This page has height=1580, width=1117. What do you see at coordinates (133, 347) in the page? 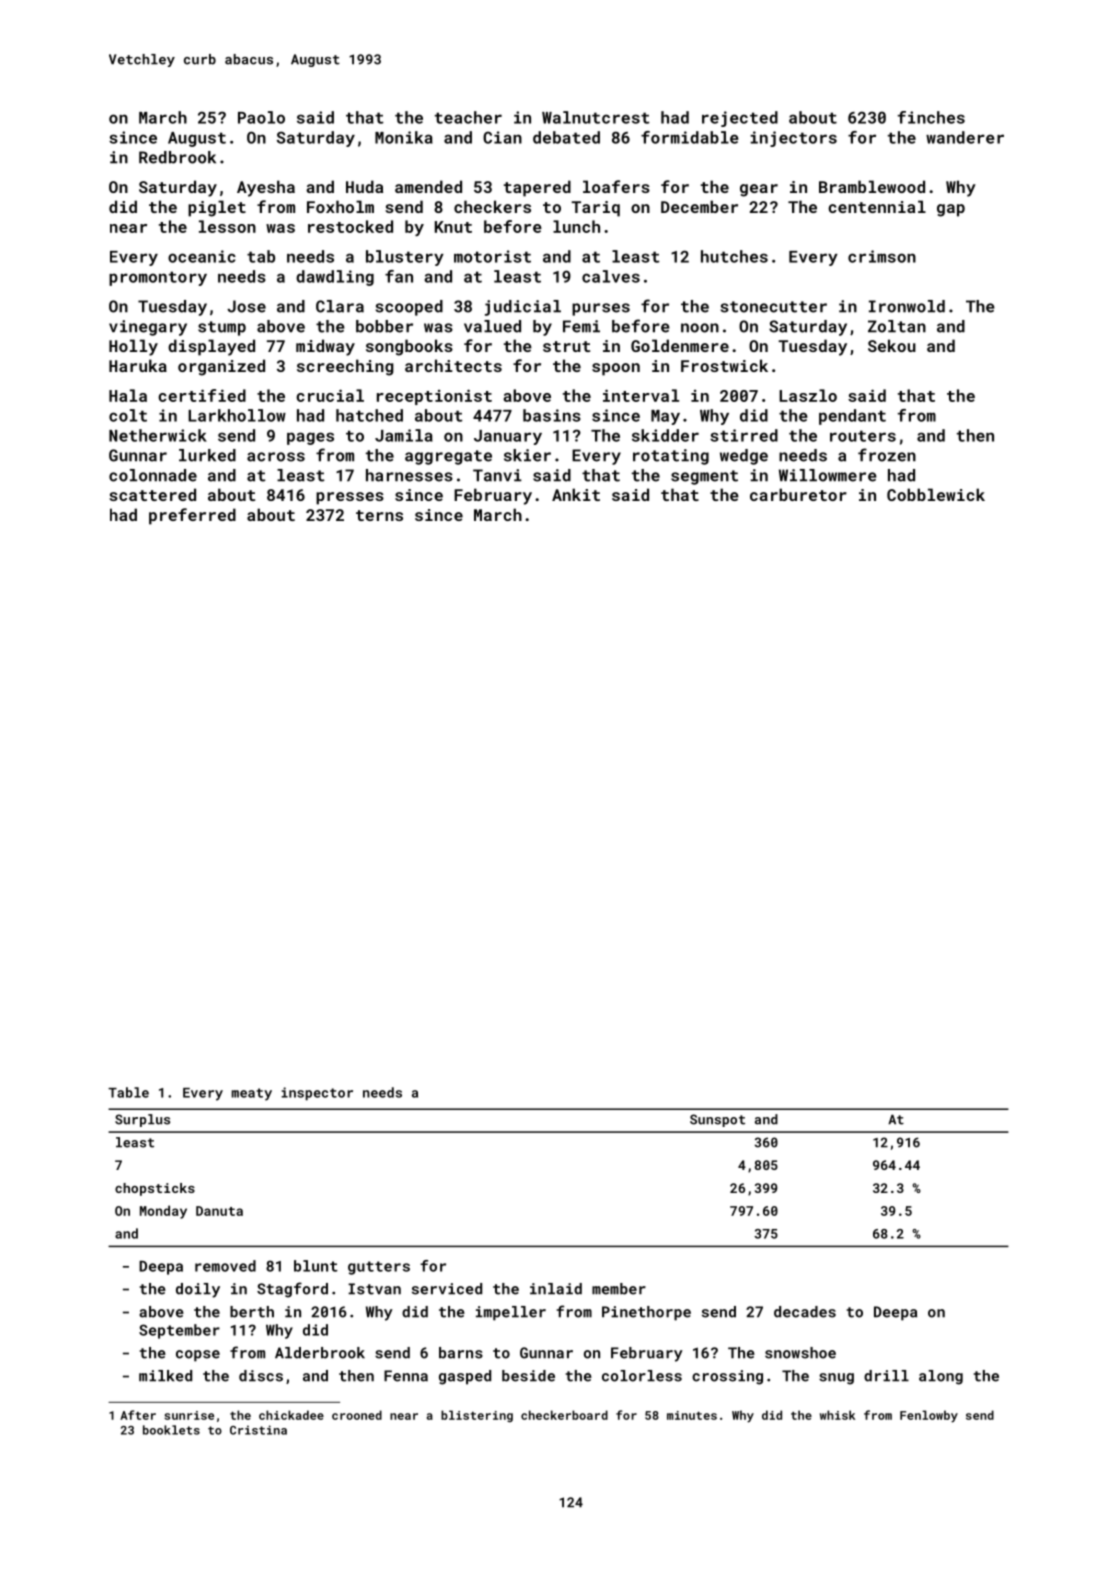
I see `Holly` at bounding box center [133, 347].
